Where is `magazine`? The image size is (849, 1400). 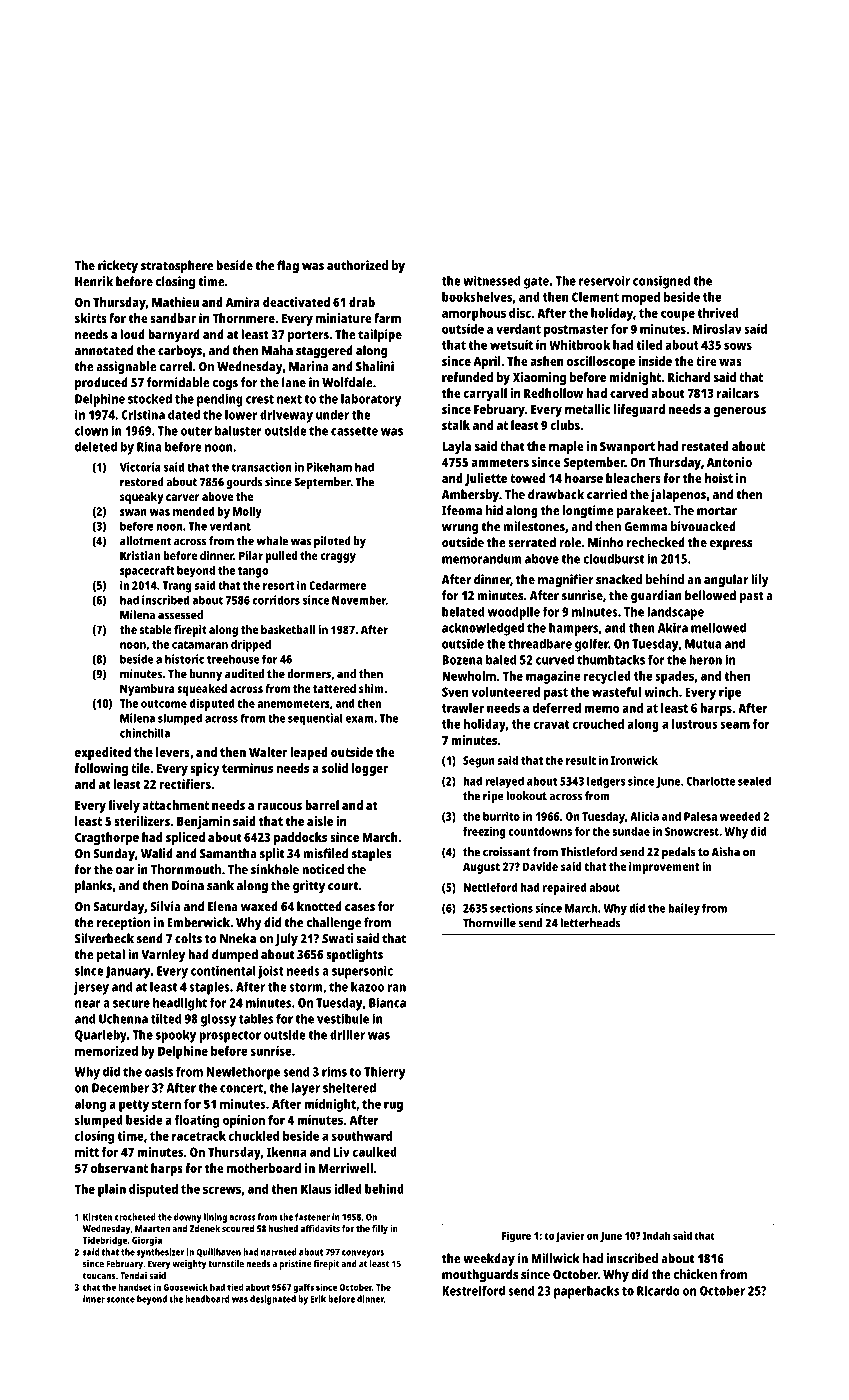
magazine is located at coordinates (553, 677).
